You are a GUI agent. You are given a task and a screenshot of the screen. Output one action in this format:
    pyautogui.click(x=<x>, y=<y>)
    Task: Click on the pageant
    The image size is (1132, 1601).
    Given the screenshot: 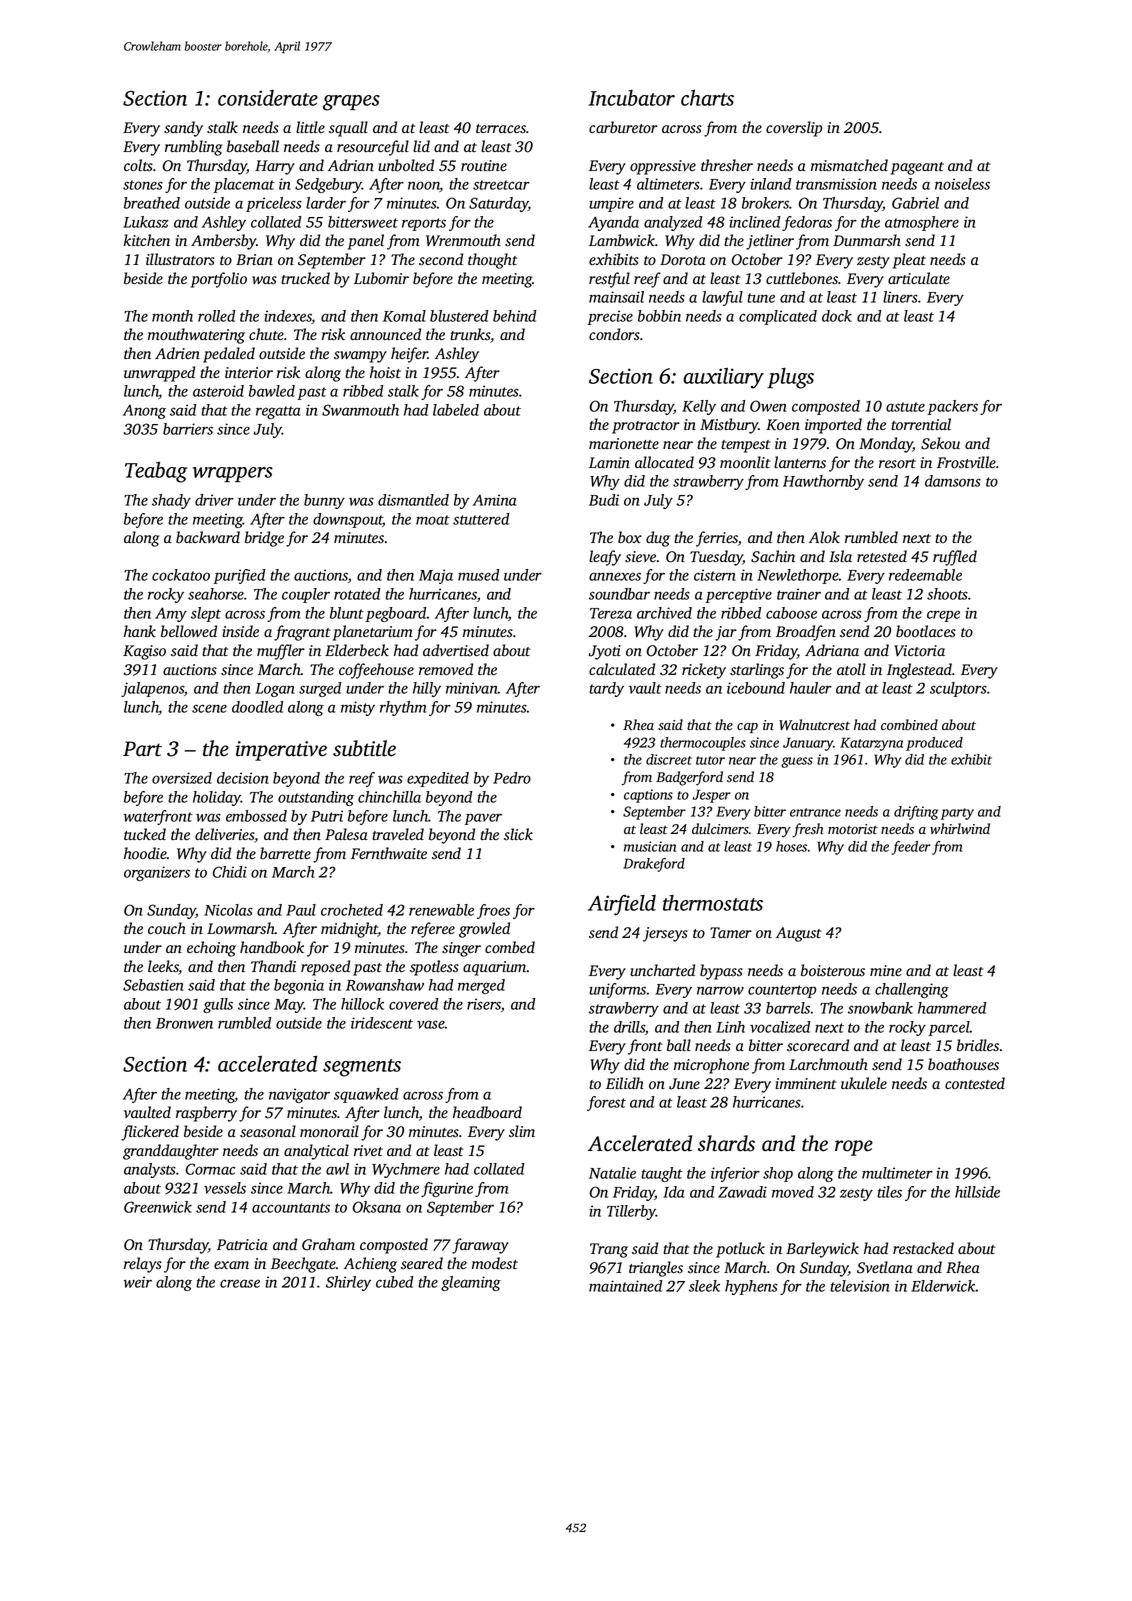 What is the action you would take?
    pyautogui.click(x=917, y=168)
